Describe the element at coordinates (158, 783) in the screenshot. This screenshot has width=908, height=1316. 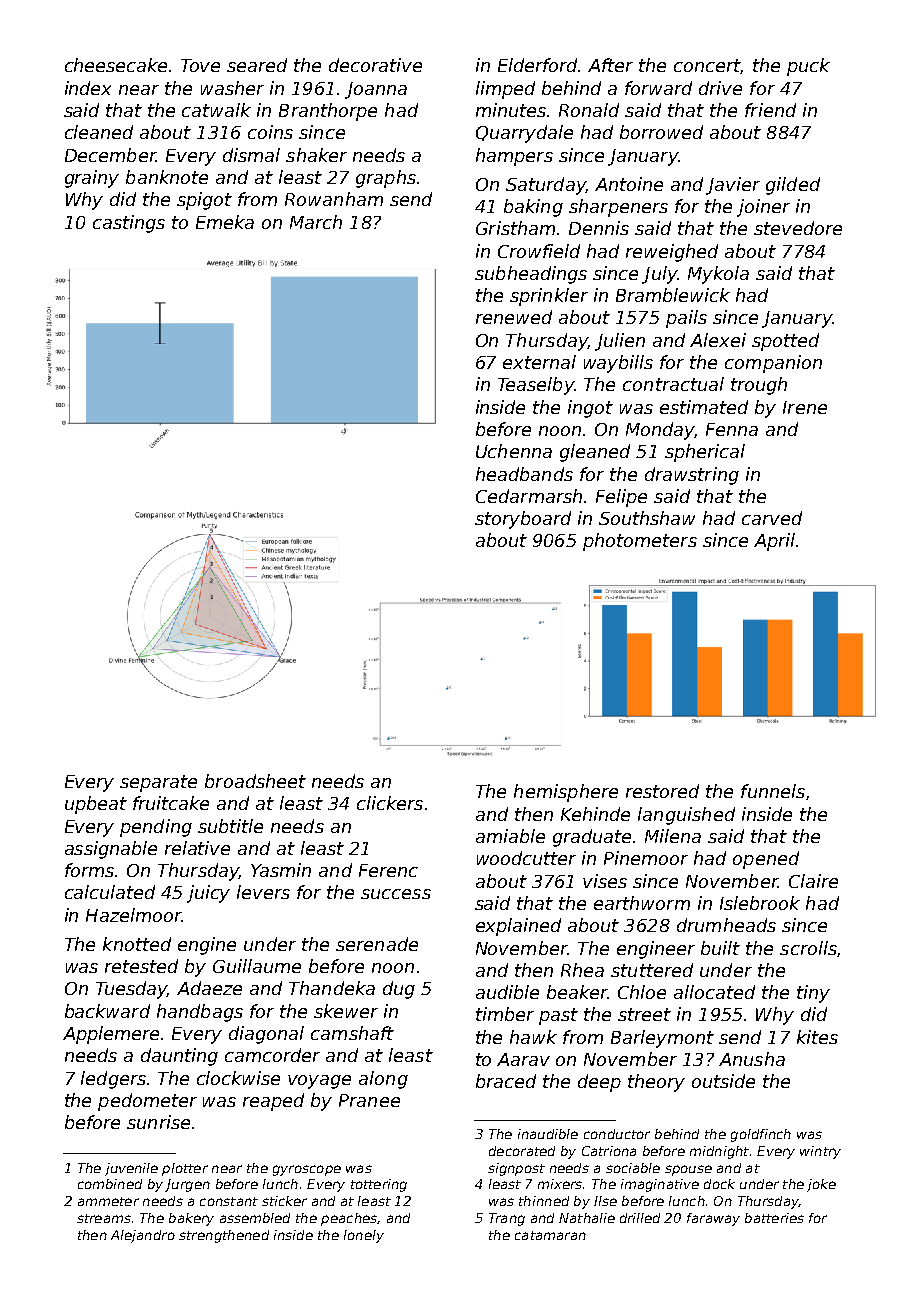
I see `separate` at that location.
